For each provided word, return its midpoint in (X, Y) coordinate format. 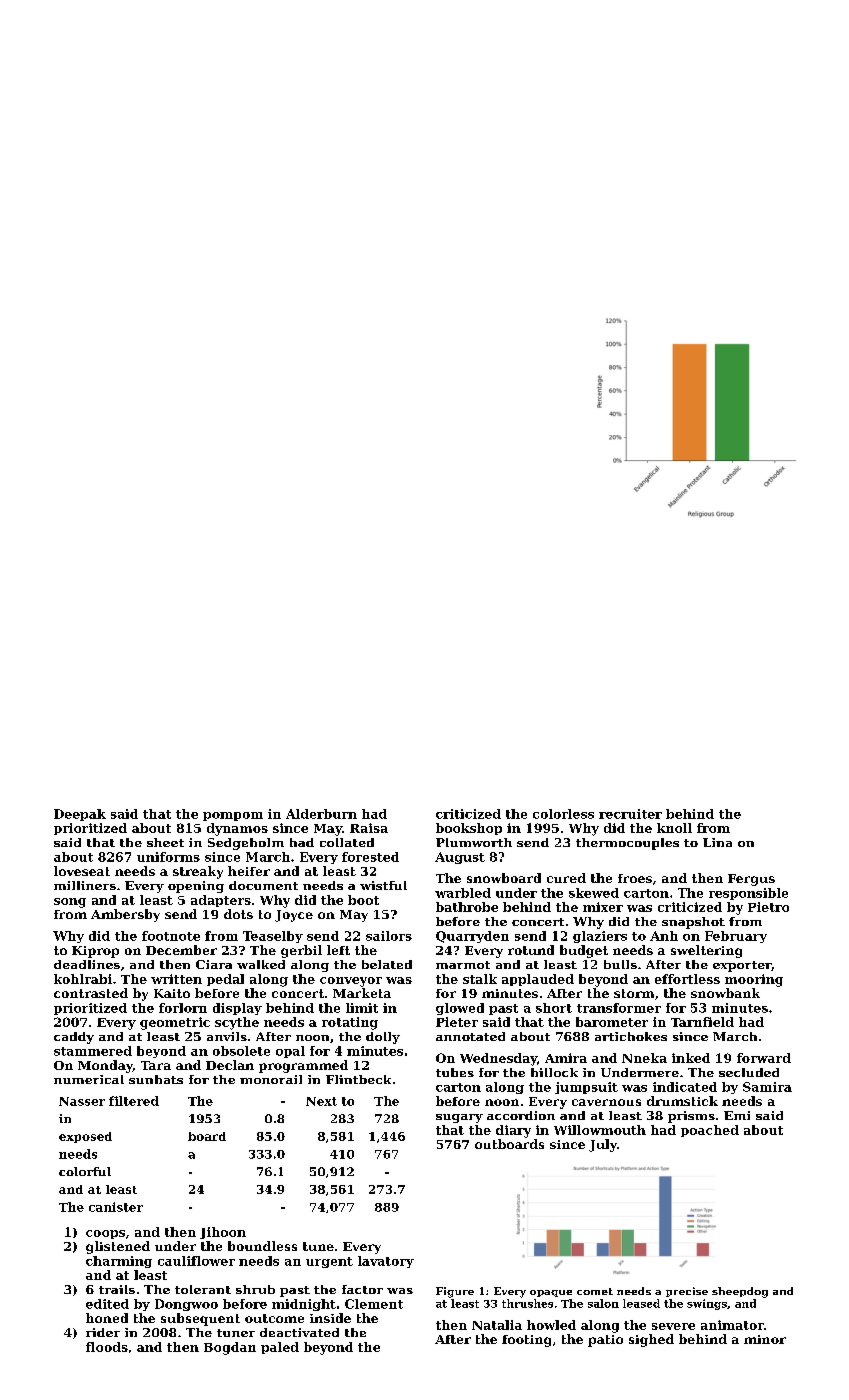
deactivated (299, 1332)
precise (687, 1292)
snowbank (725, 993)
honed (107, 1318)
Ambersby (125, 915)
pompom (233, 816)
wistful (383, 885)
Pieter (457, 1022)
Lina (717, 842)
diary (513, 1131)
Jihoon (223, 1233)
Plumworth (474, 842)
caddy (74, 1038)
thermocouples (627, 844)
